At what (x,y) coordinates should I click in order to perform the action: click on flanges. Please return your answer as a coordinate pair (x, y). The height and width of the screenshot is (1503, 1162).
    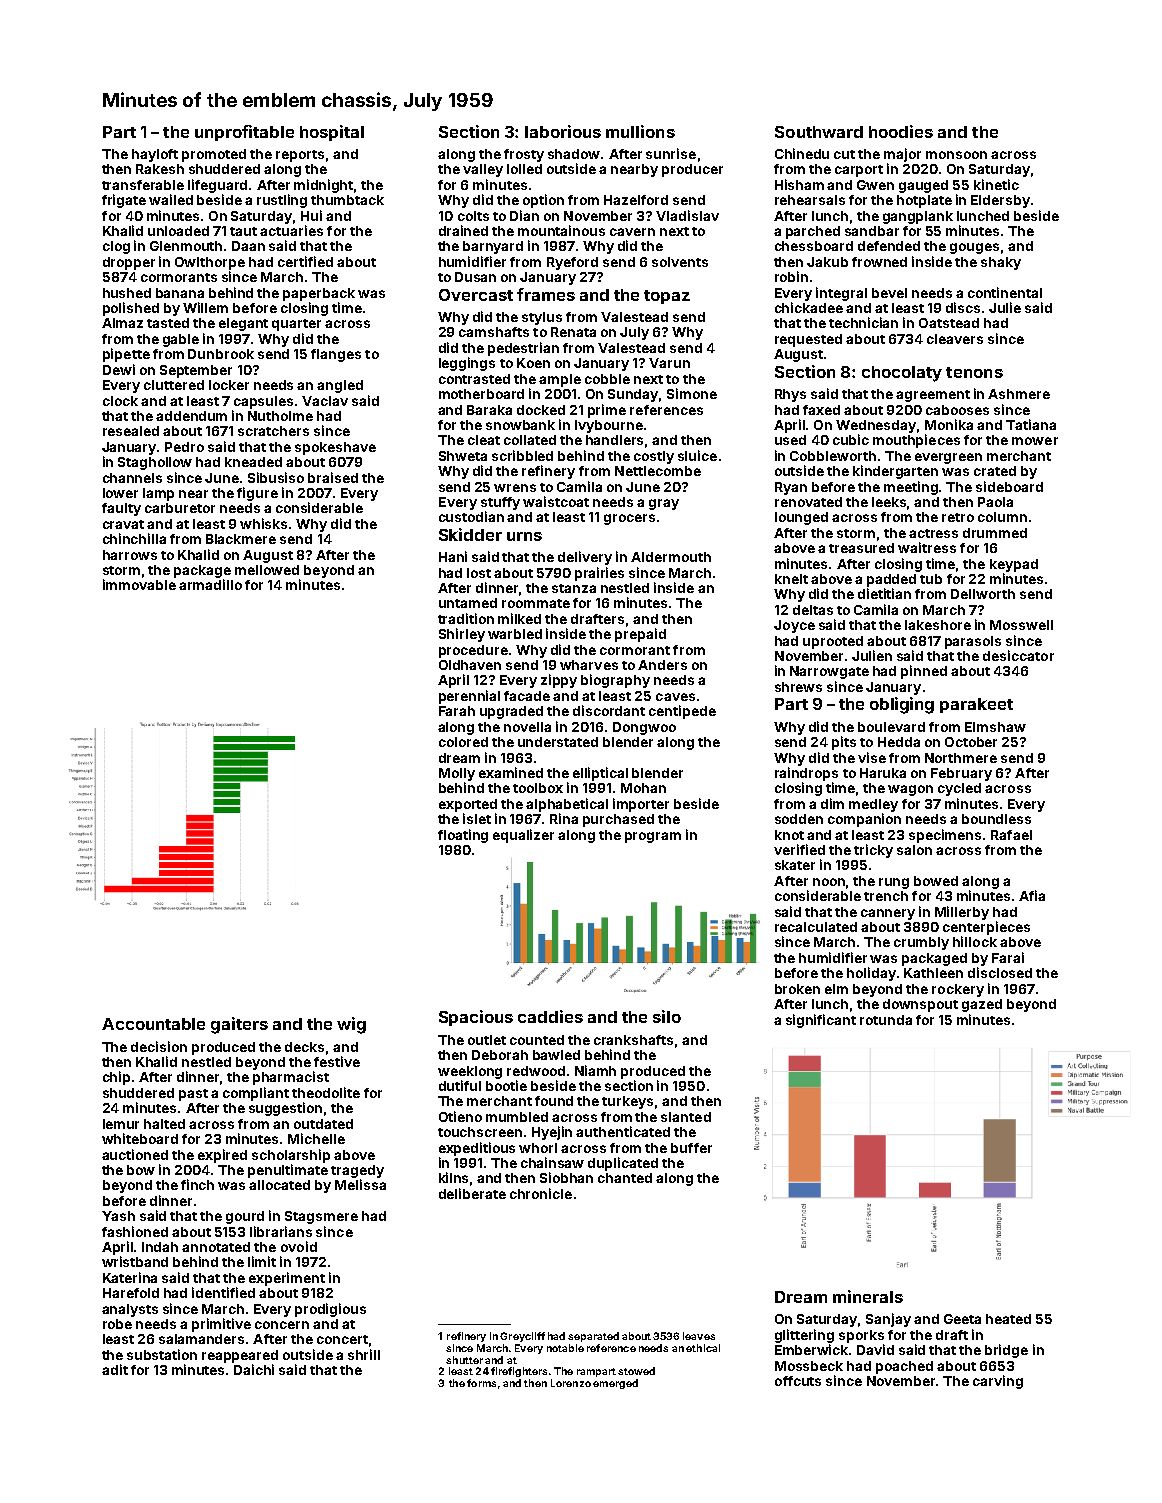
    Looking at the image, I should click on (336, 355).
